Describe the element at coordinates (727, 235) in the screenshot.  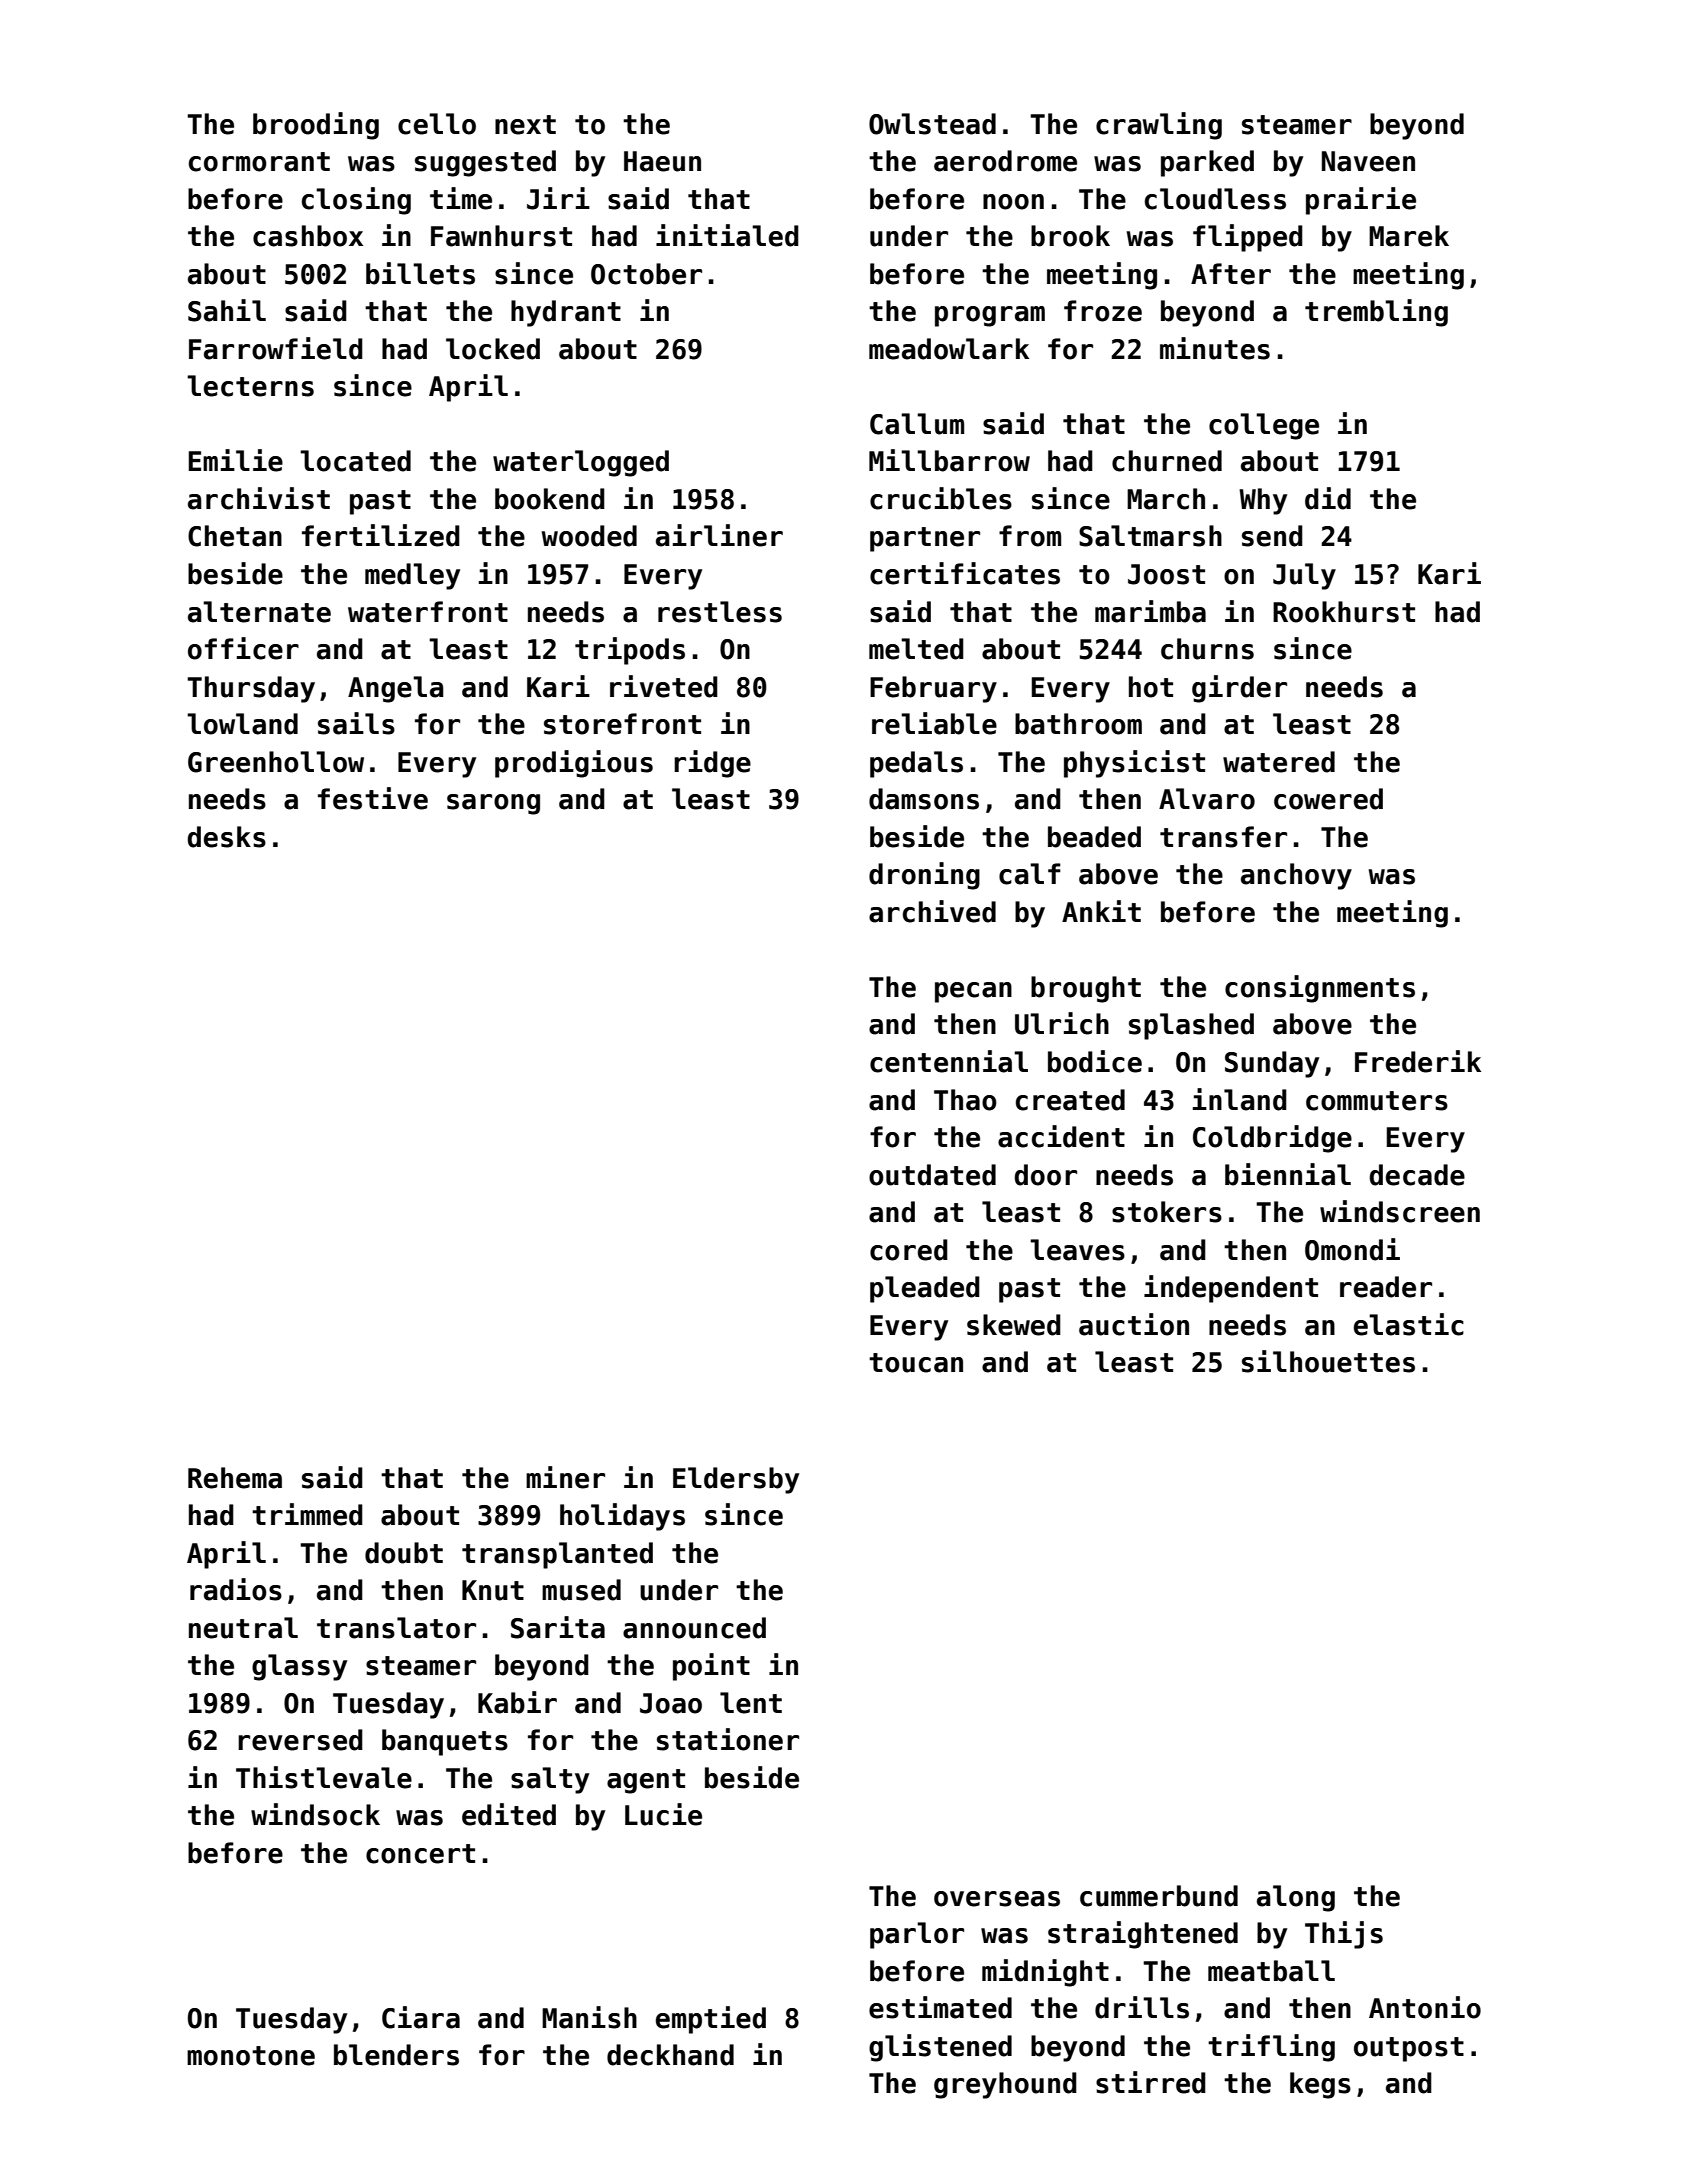
I see `initialed` at that location.
